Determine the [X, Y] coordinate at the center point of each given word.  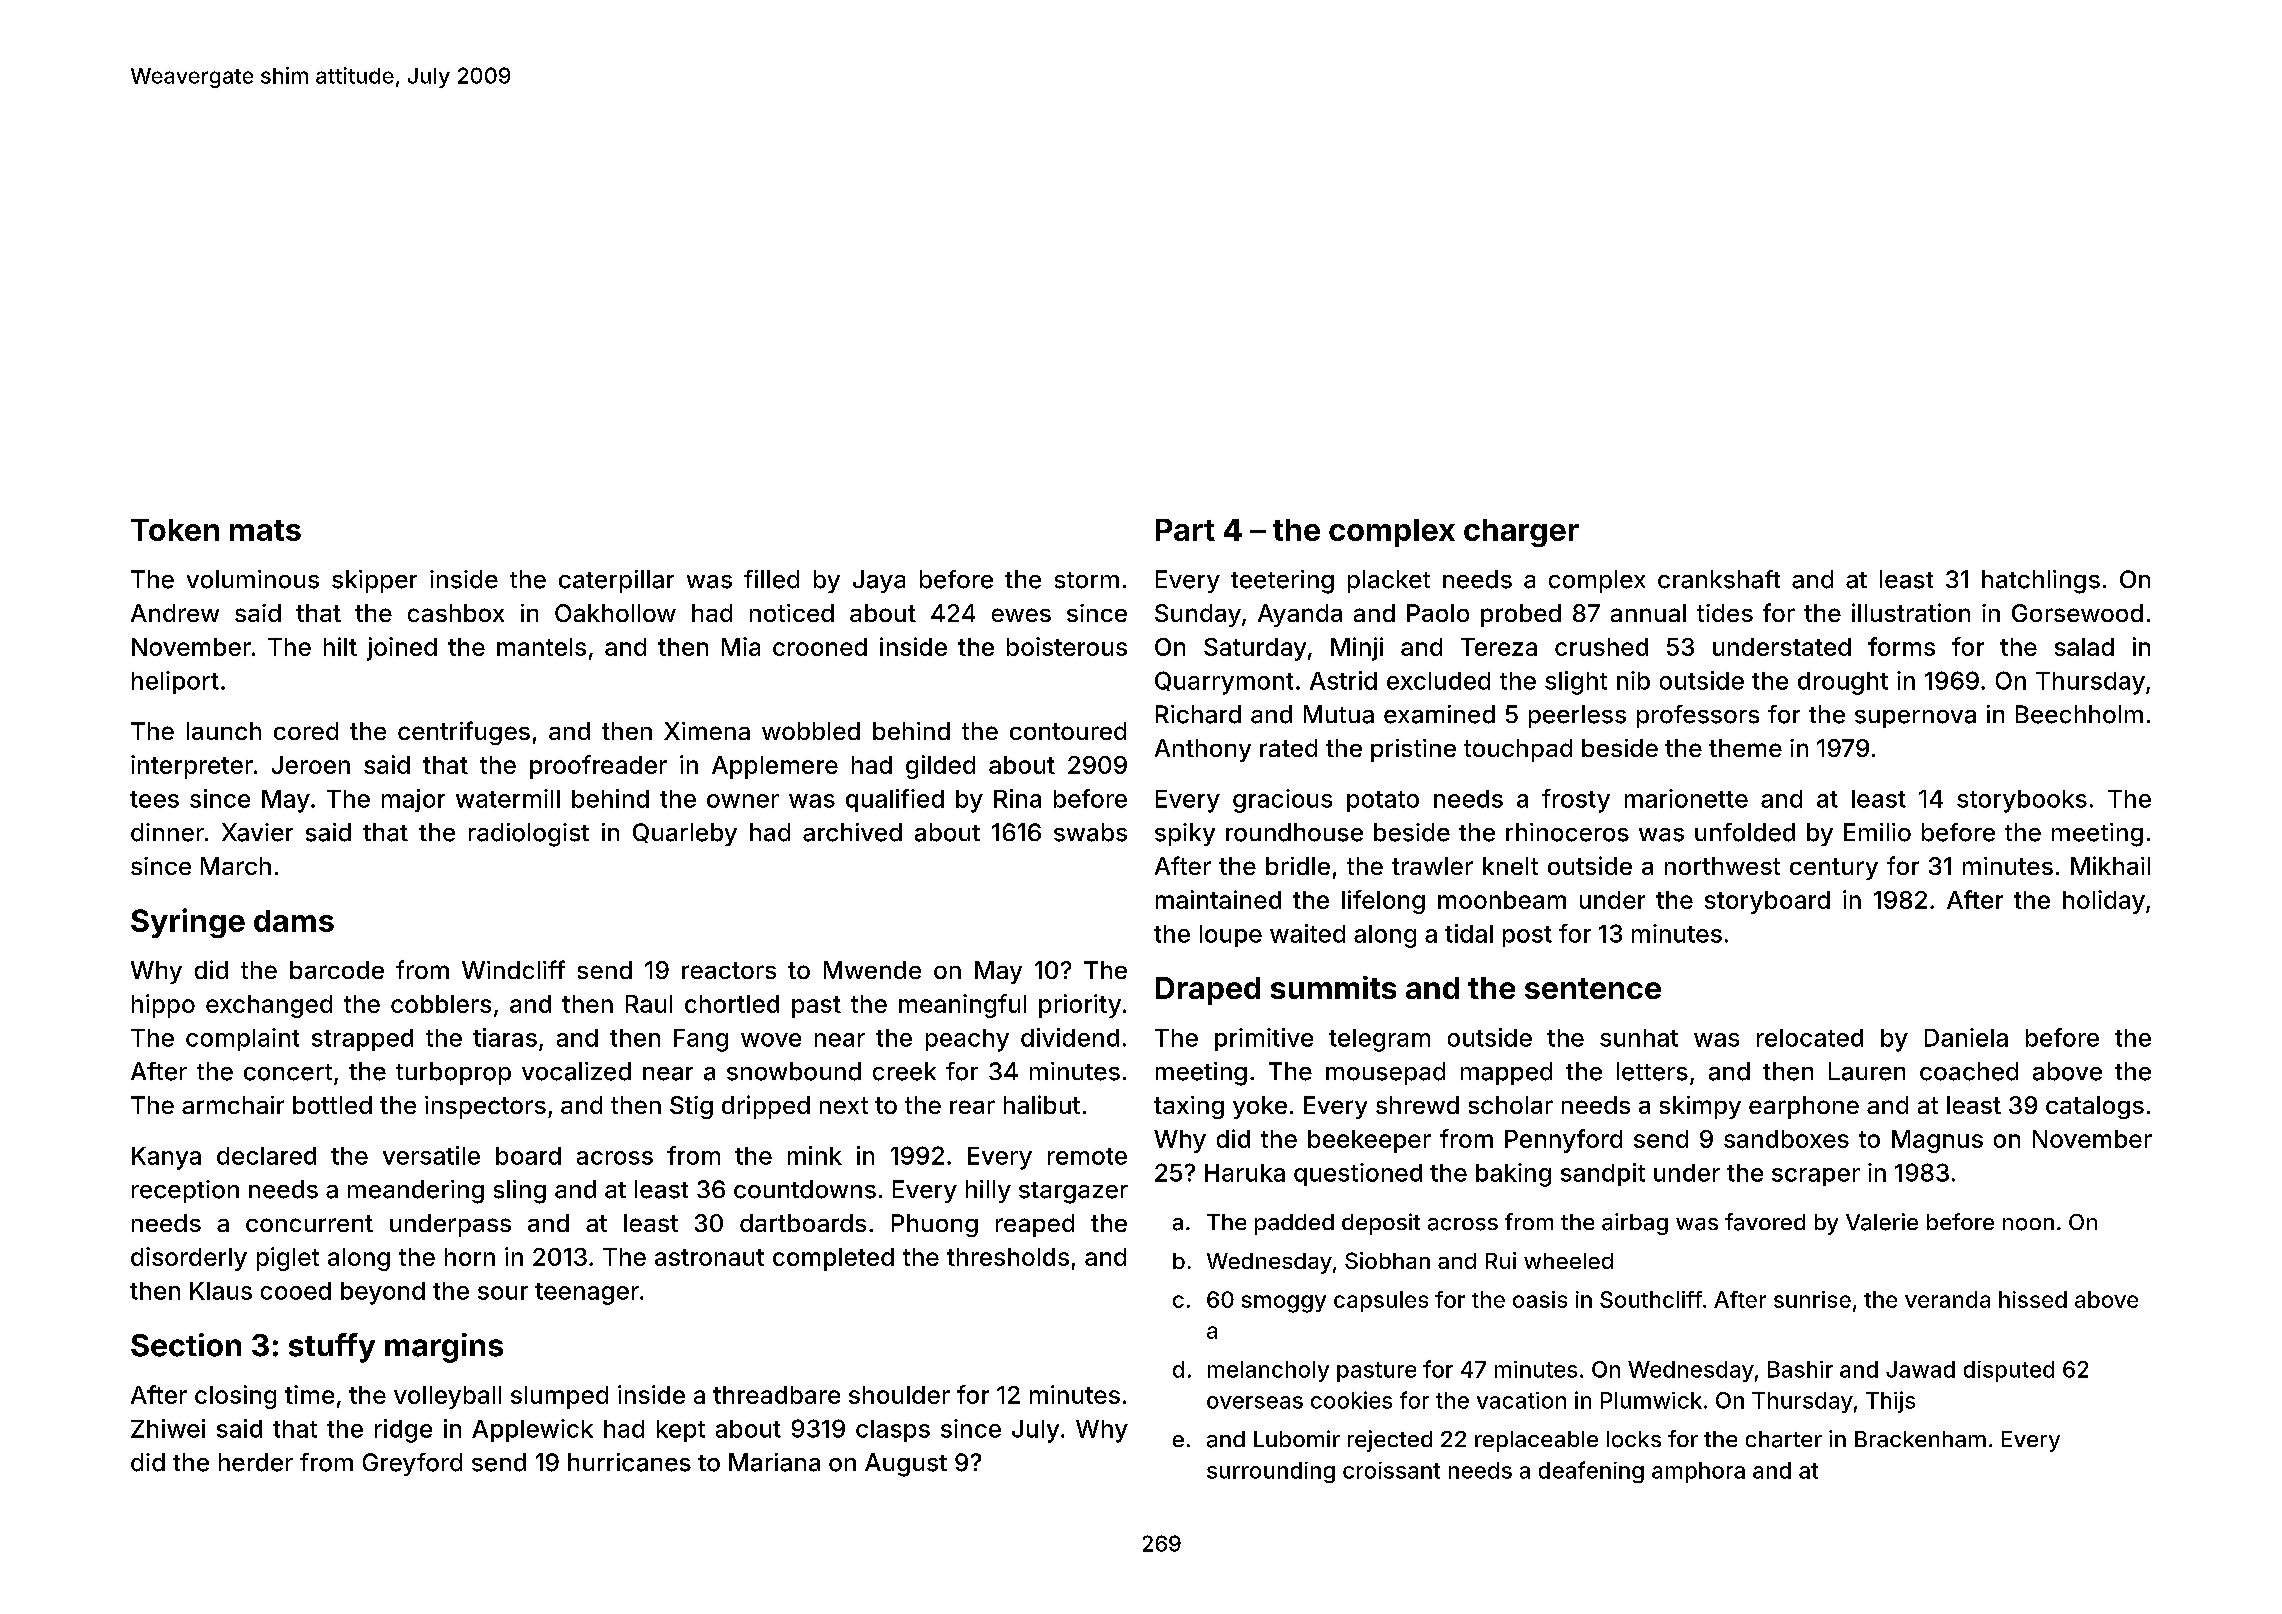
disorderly [189, 1259]
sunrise [1812, 1299]
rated [1288, 748]
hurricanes [629, 1462]
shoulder [899, 1395]
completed [833, 1259]
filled [771, 579]
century [1834, 869]
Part [1185, 530]
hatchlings [2041, 582]
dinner [167, 832]
